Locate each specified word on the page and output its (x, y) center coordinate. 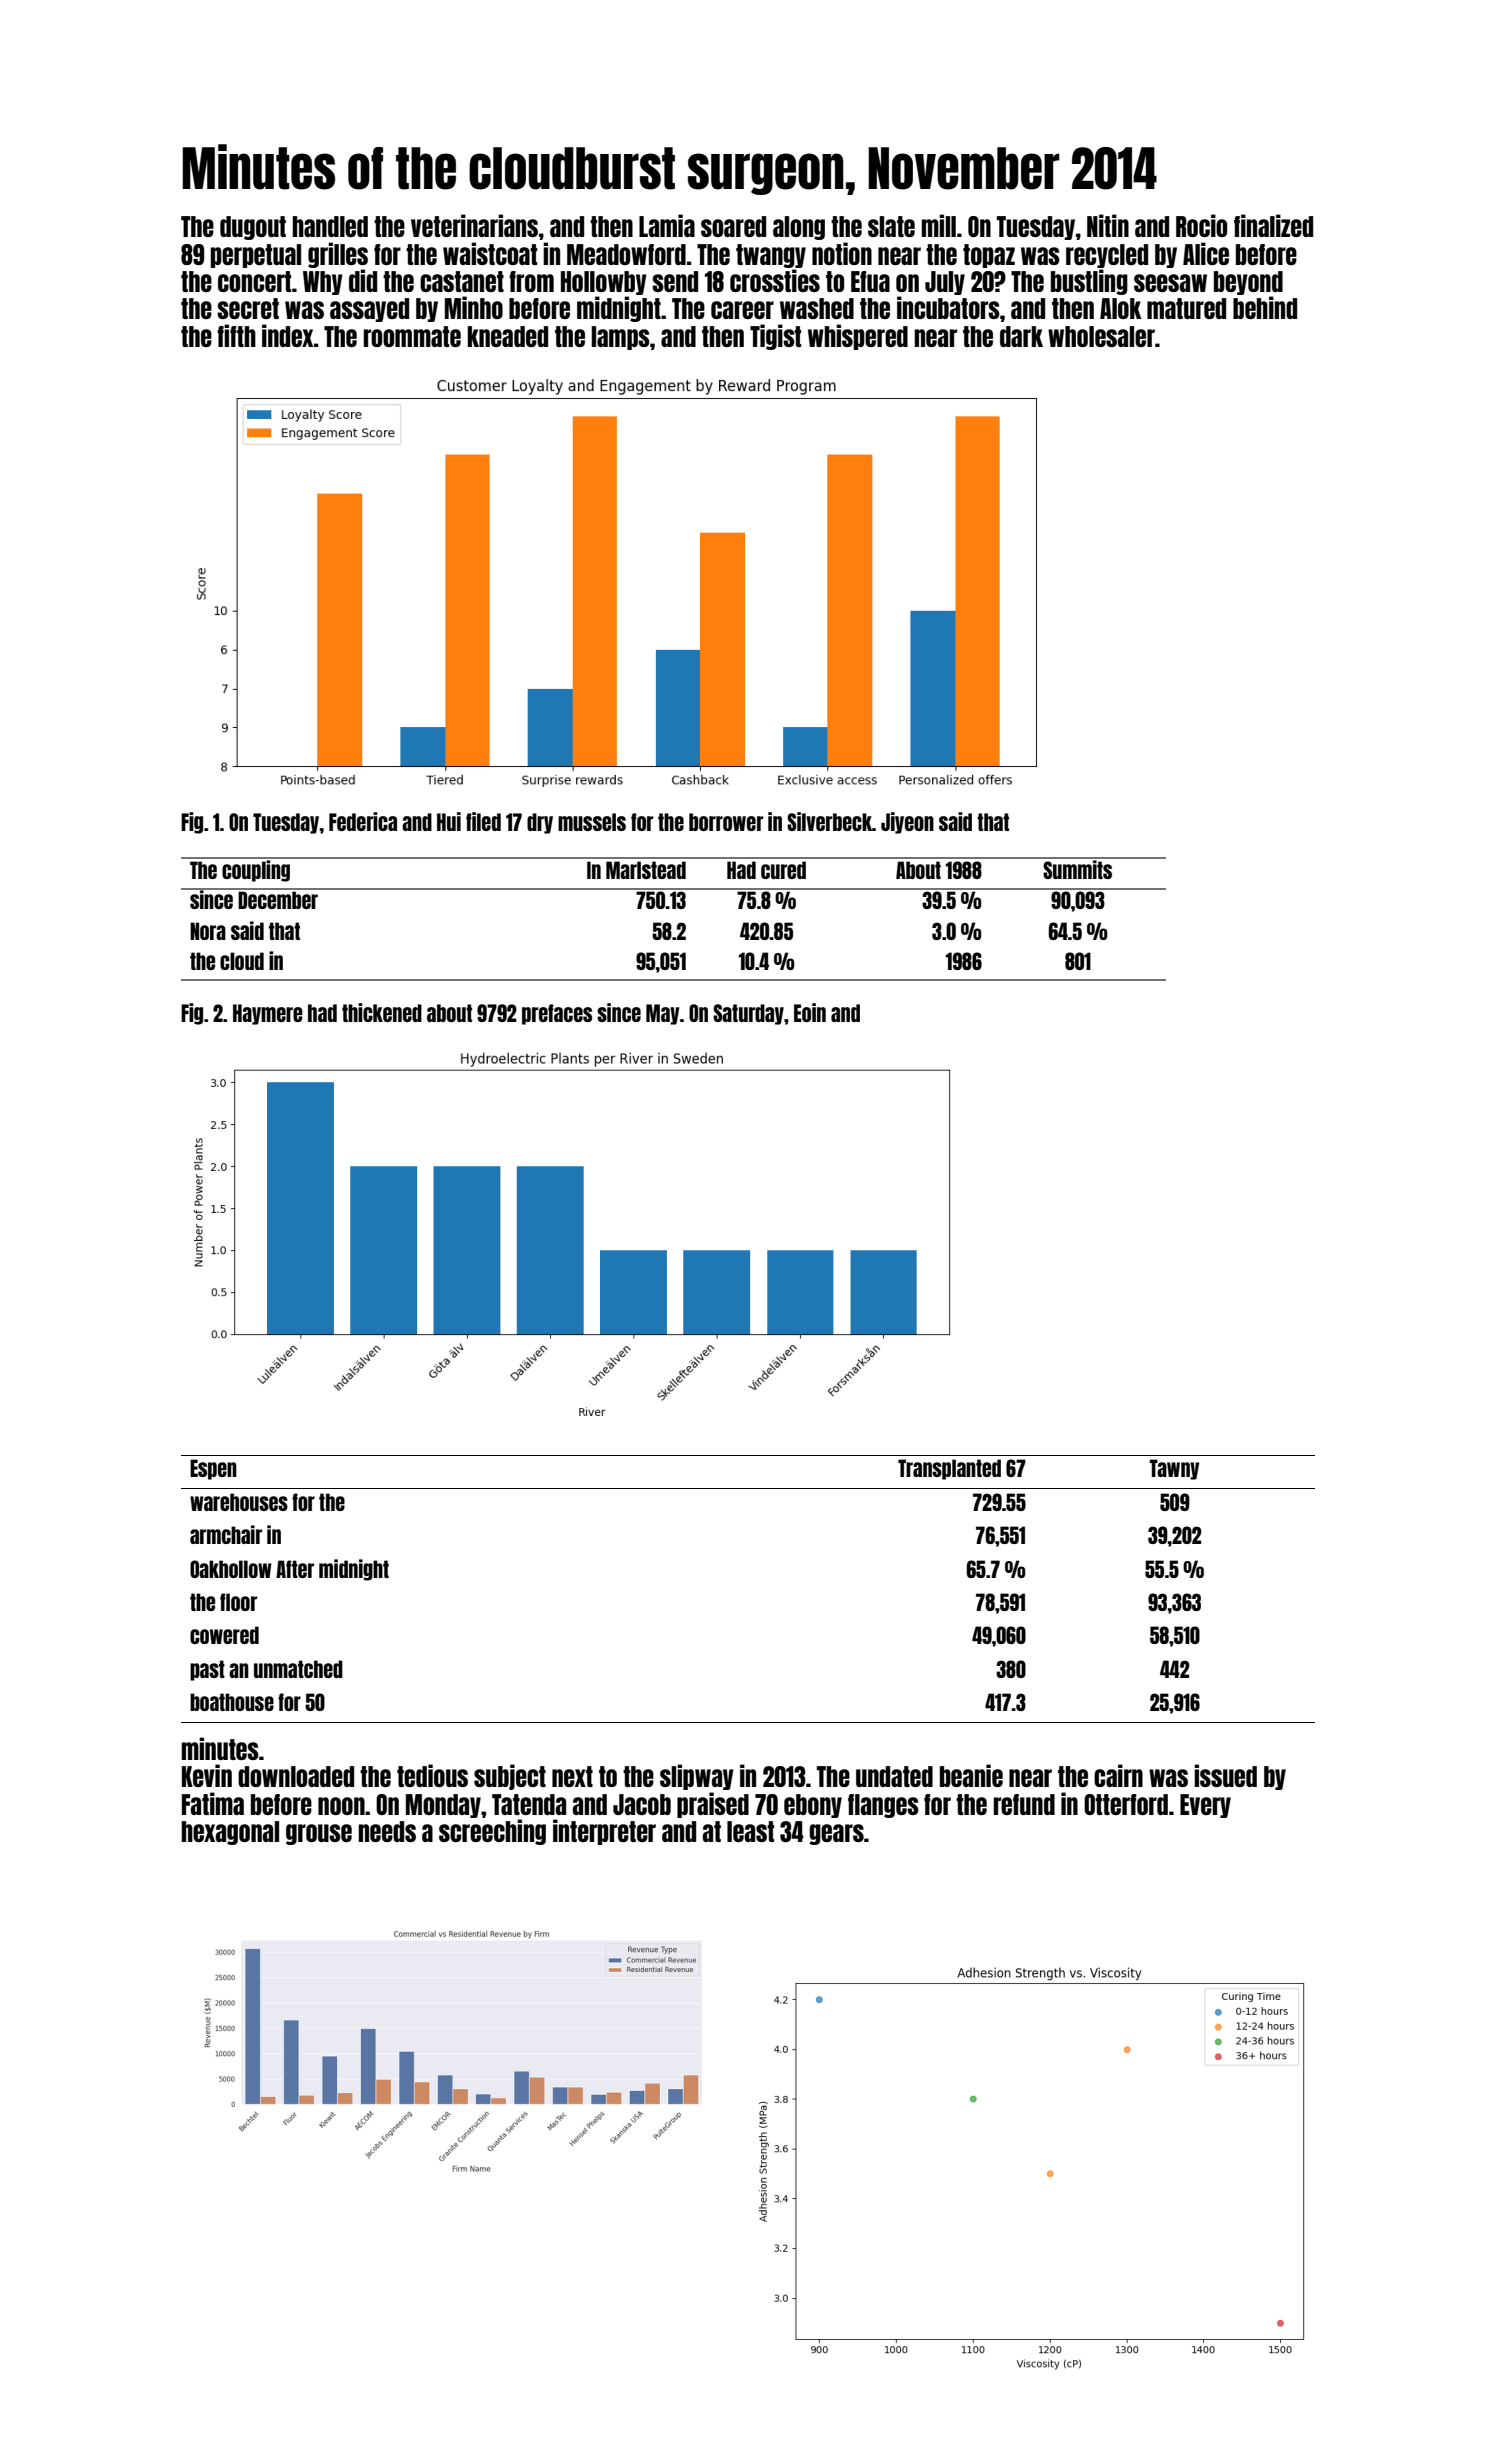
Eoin (810, 1012)
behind (1265, 307)
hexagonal (230, 1833)
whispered (858, 337)
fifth (236, 335)
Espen (213, 1469)
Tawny (1174, 1469)
